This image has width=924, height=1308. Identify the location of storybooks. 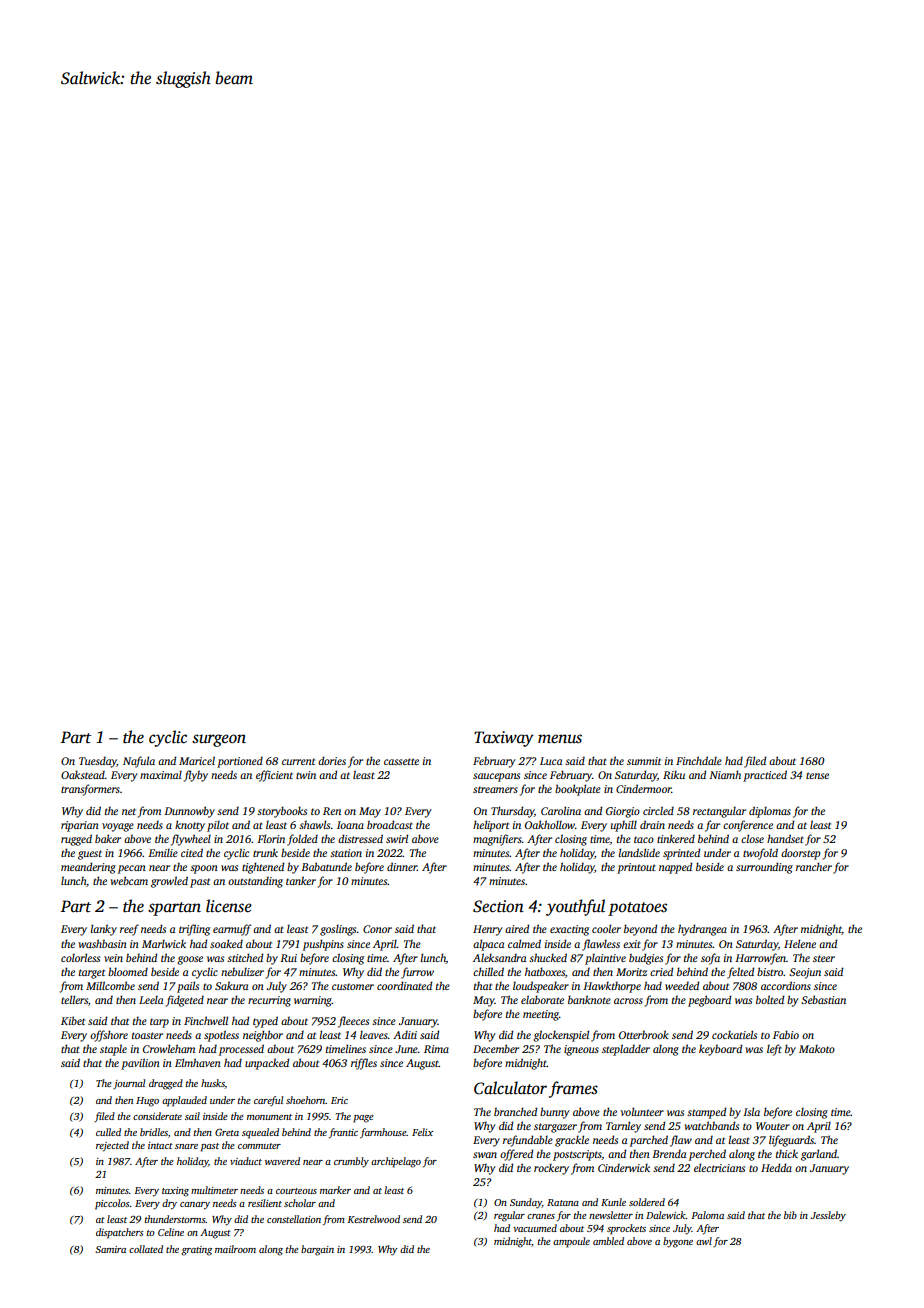
(282, 812).
